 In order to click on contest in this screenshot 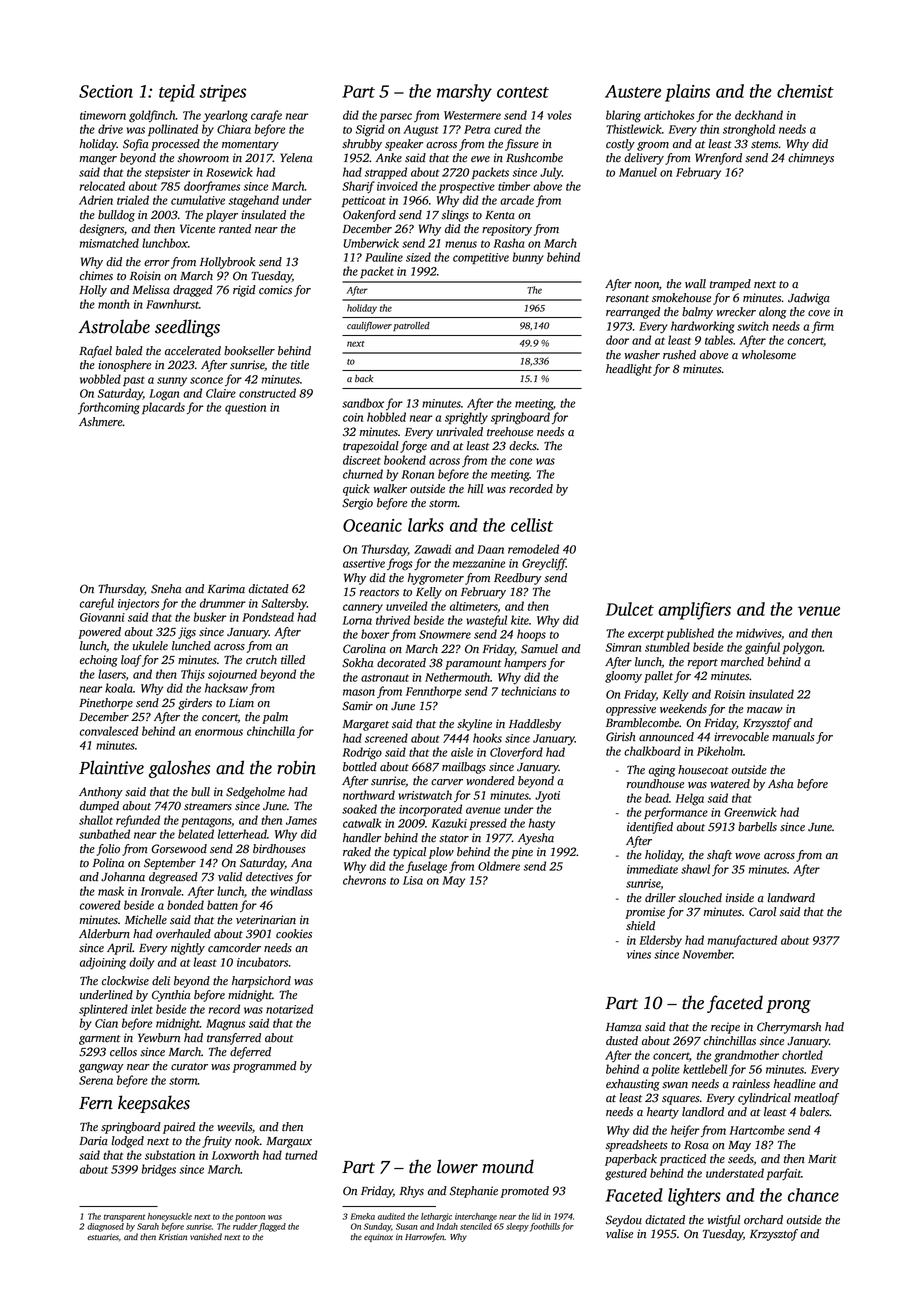, I will do `click(523, 92)`.
